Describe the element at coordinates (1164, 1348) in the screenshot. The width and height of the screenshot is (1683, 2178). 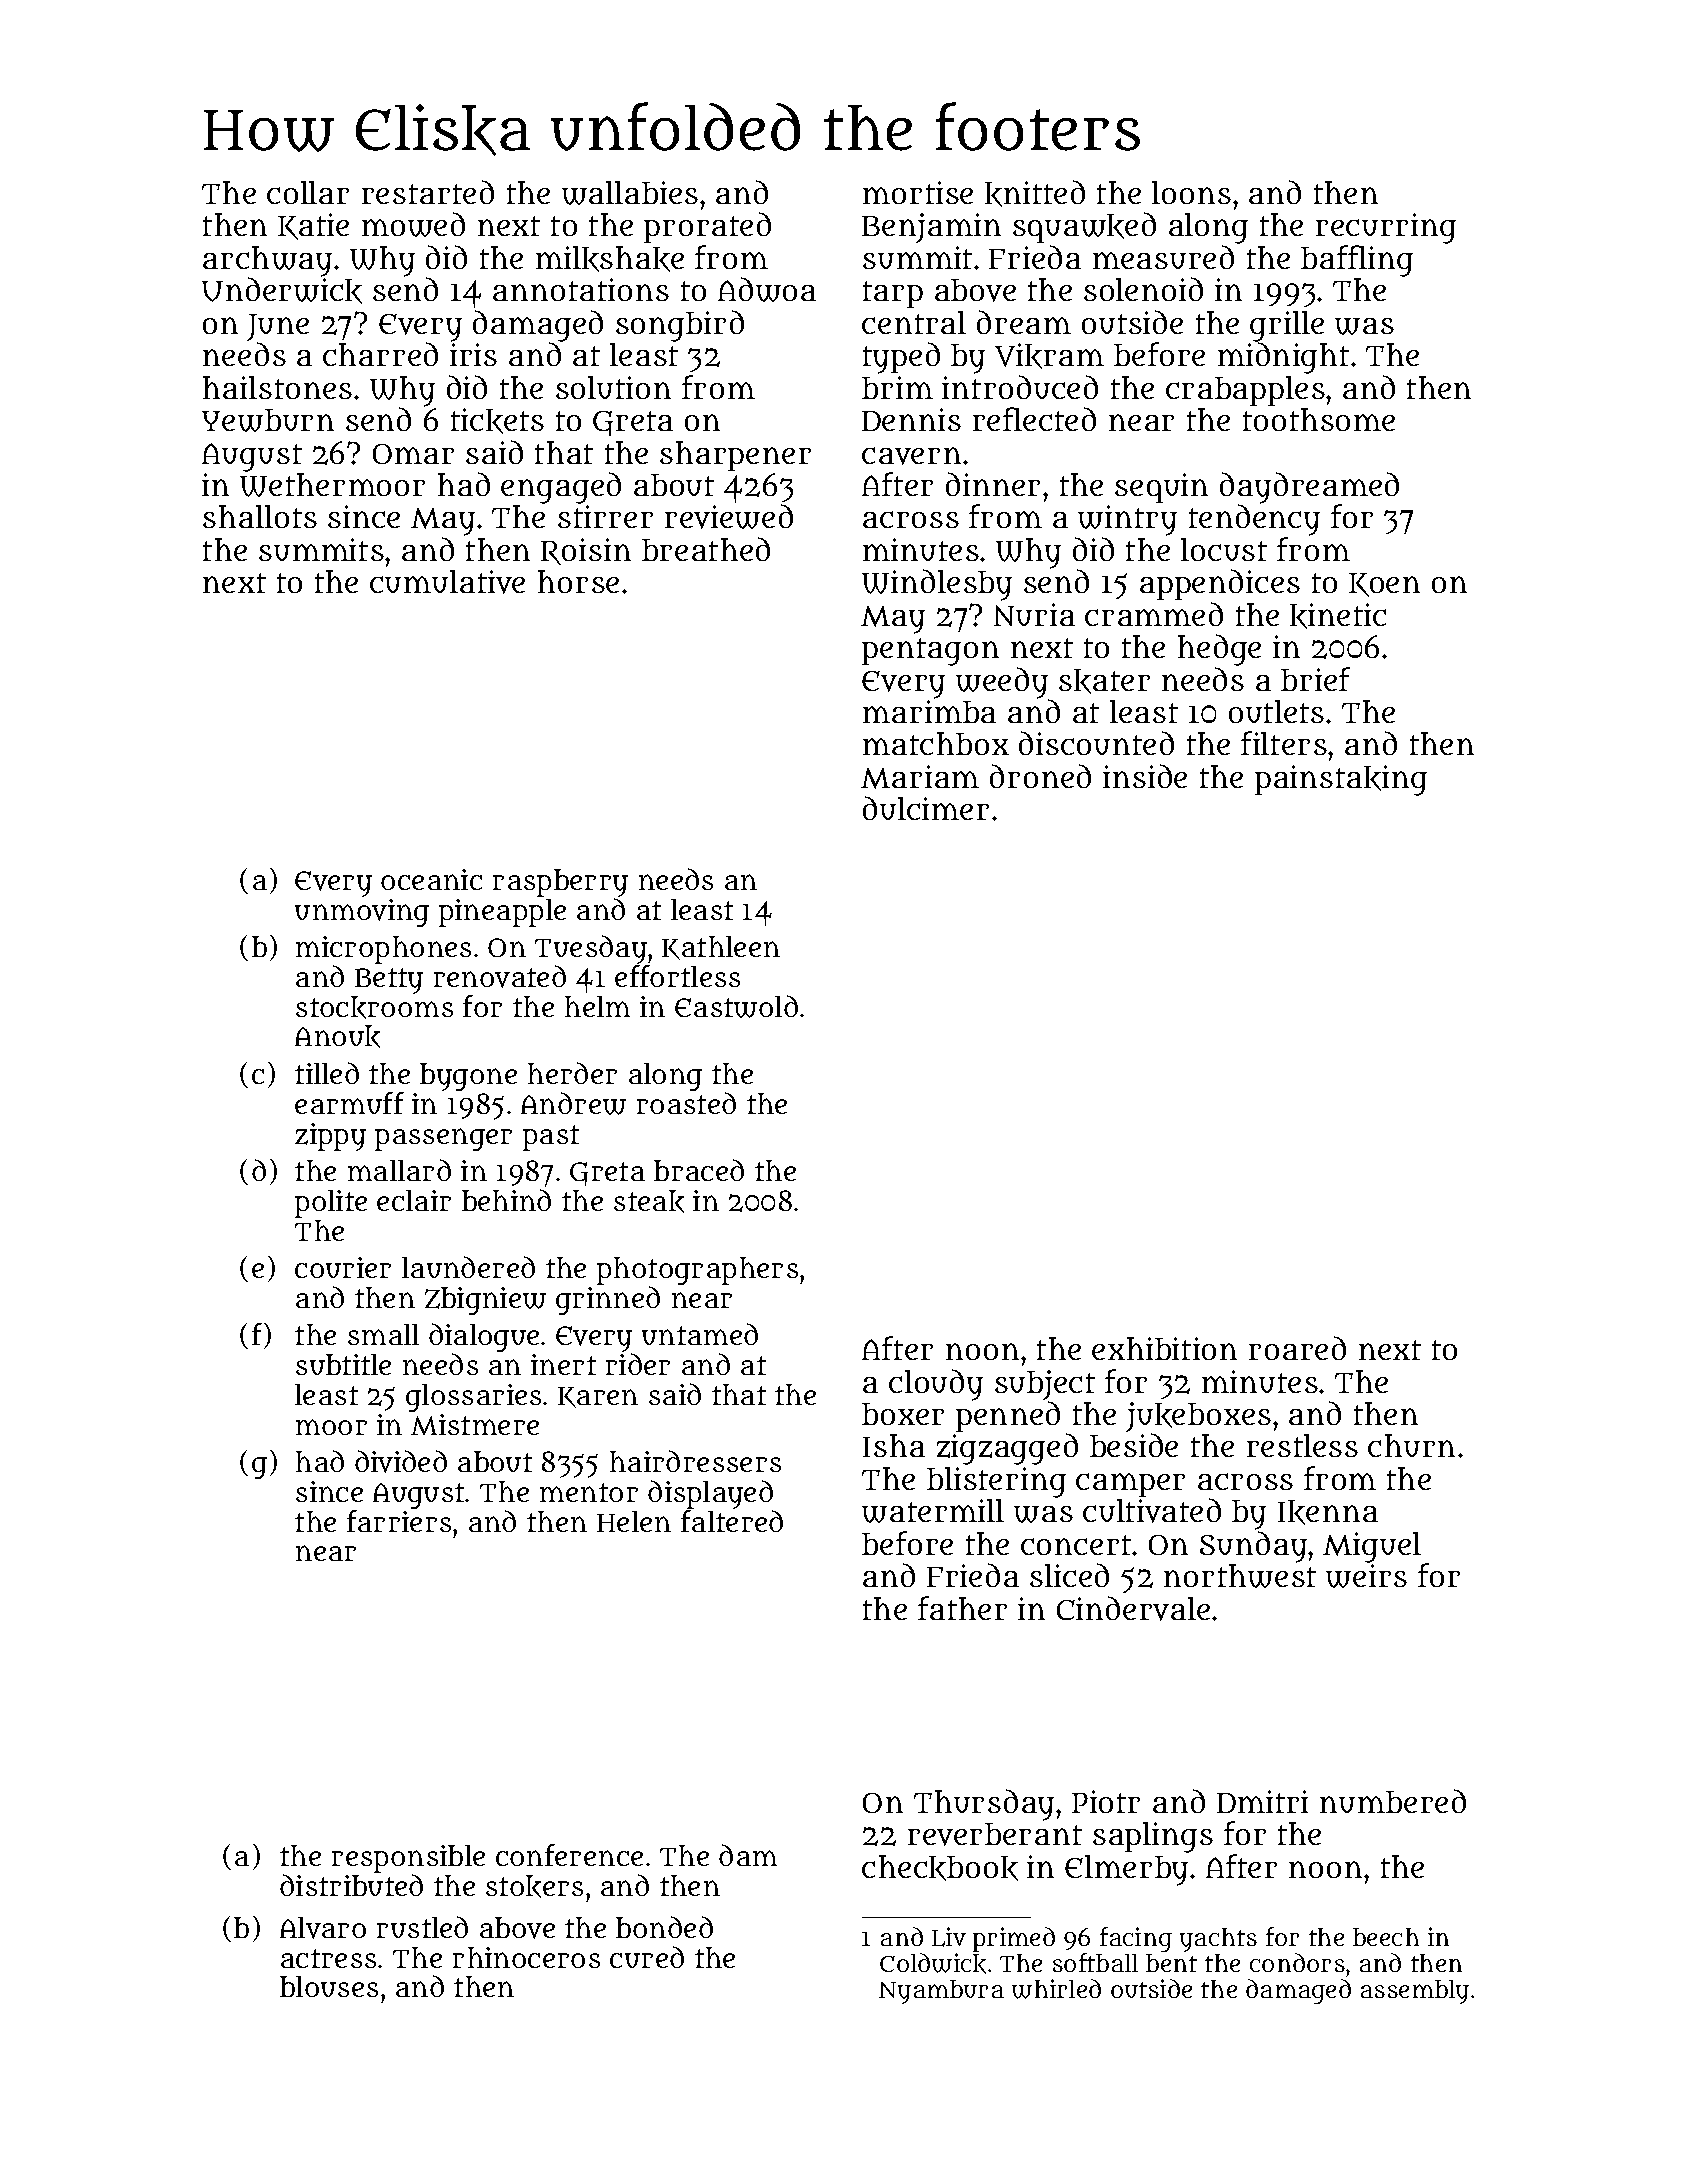
I see `exhibition` at that location.
